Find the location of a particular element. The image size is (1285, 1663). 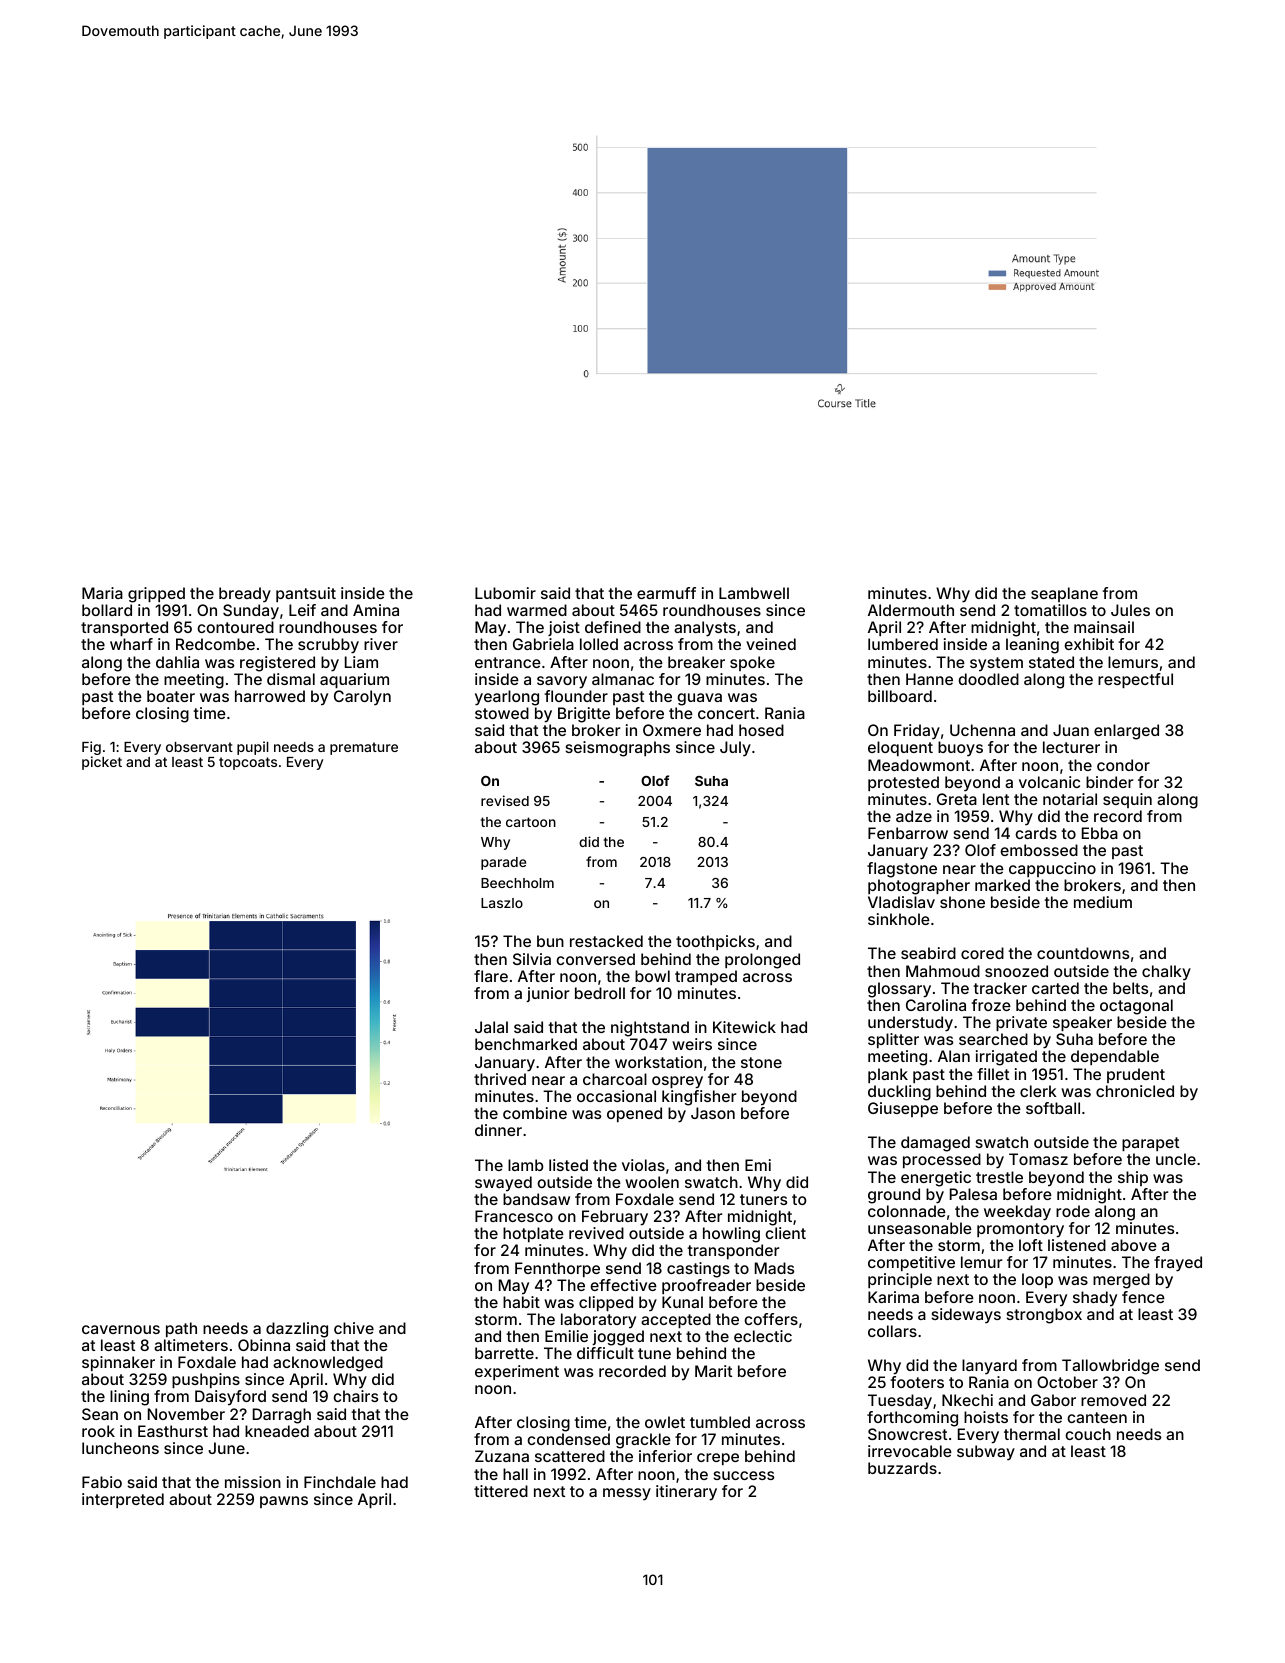

photographer is located at coordinates (919, 887).
